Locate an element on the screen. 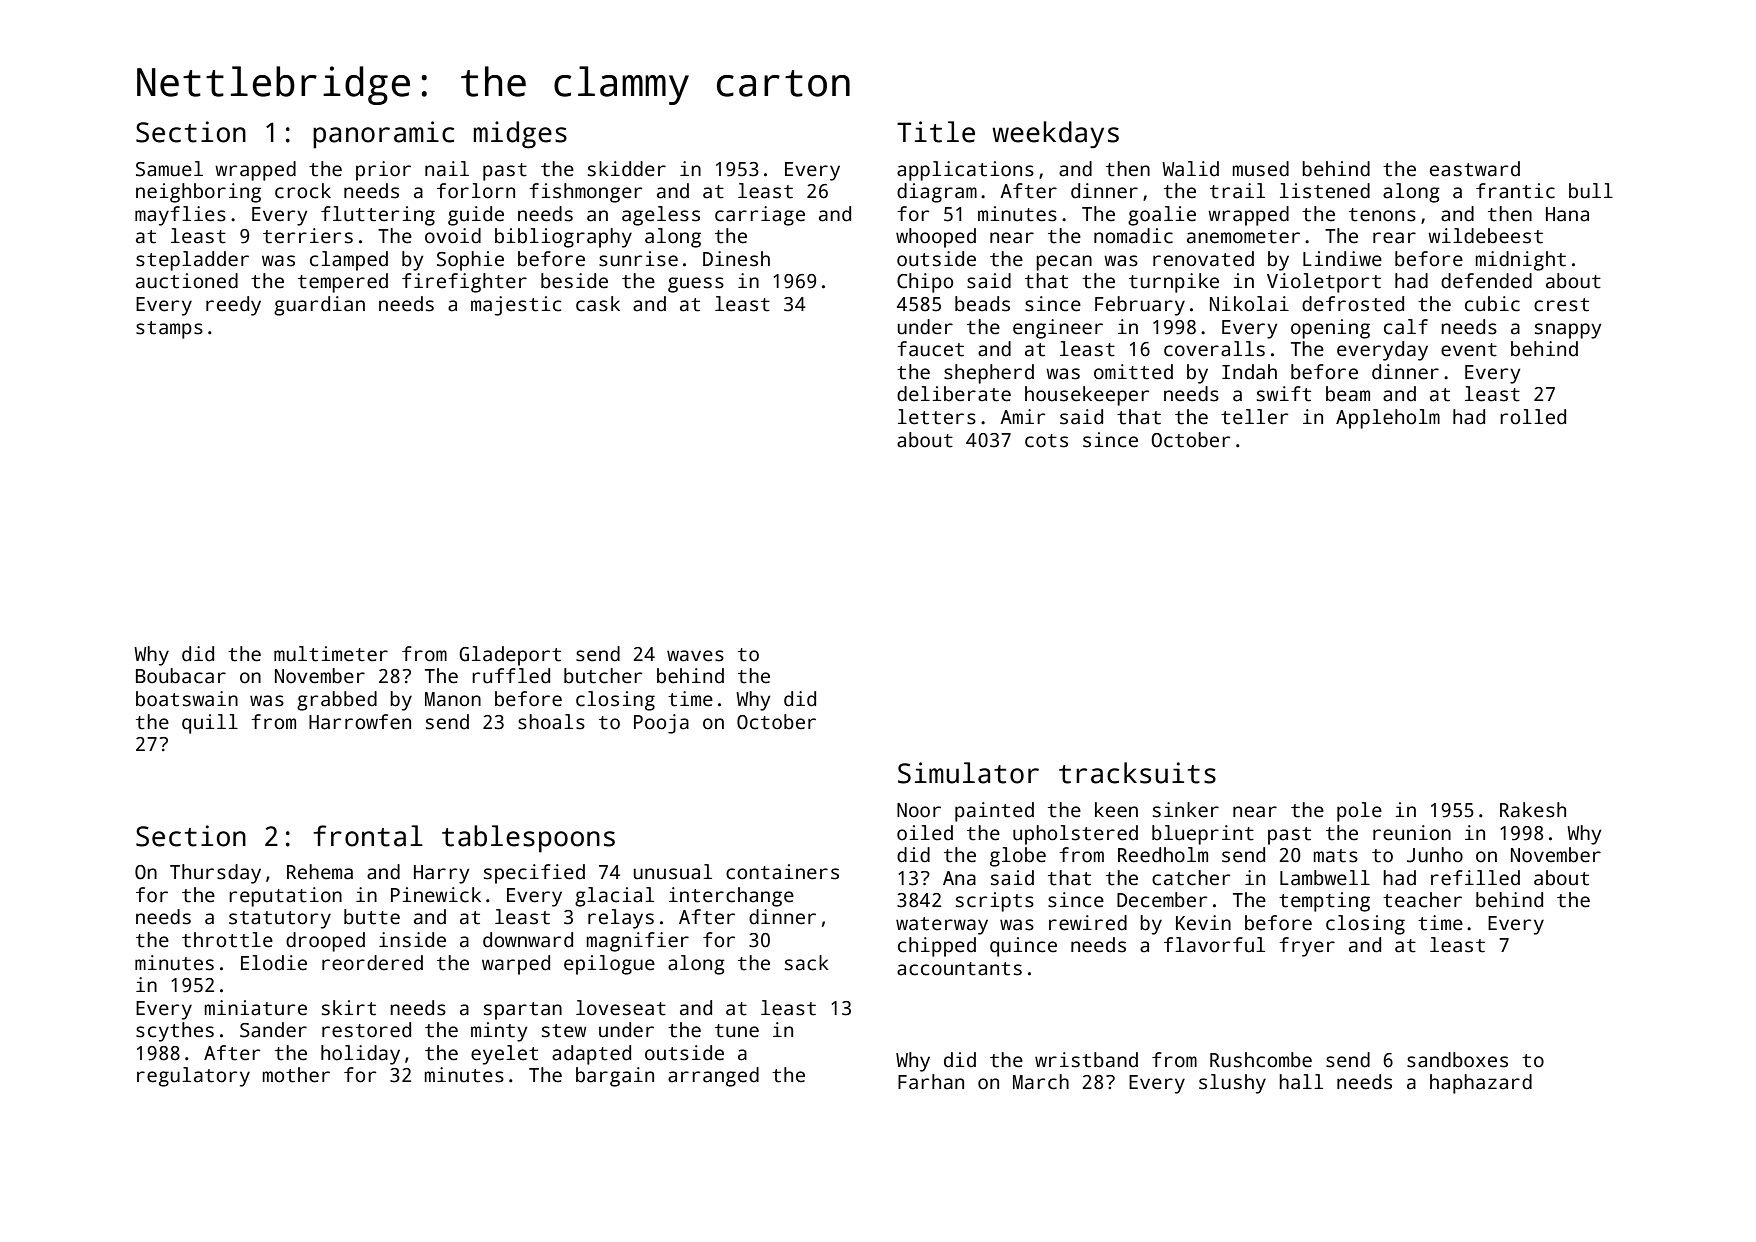 Image resolution: width=1756 pixels, height=1242 pixels. stamps is located at coordinates (169, 330).
